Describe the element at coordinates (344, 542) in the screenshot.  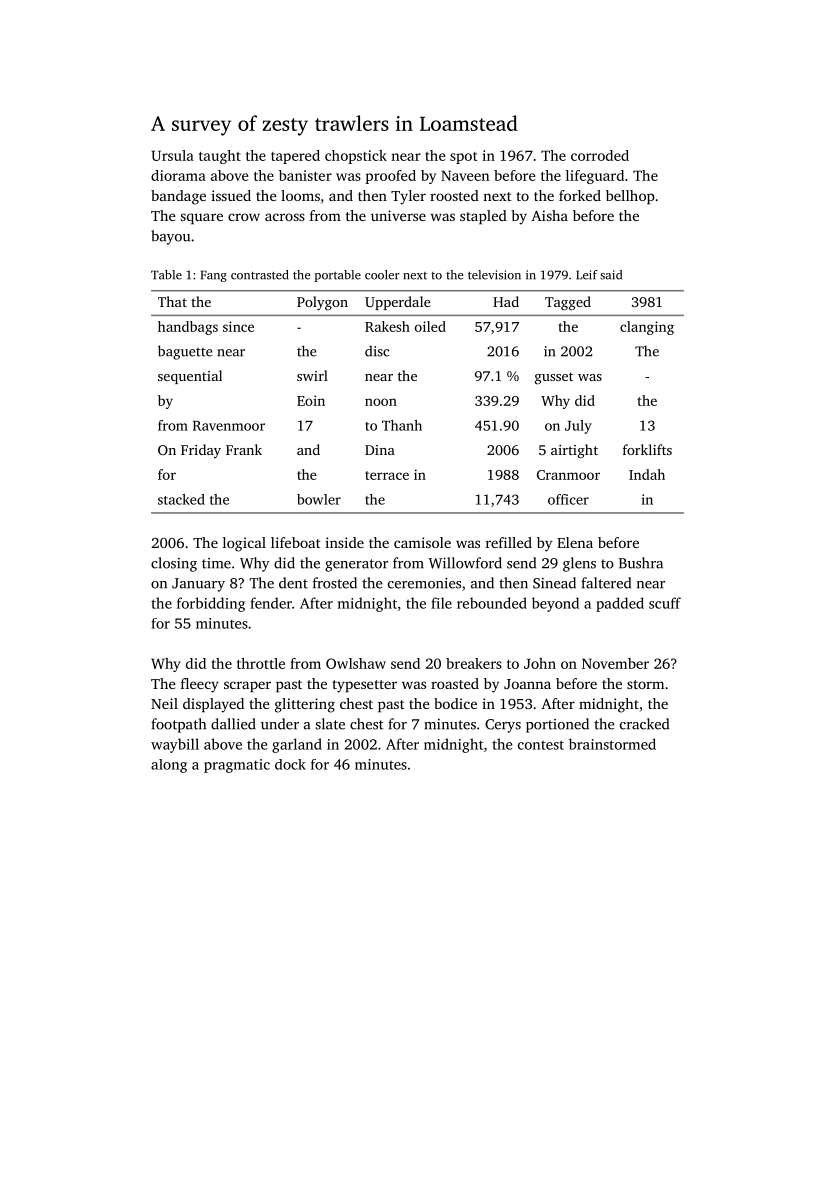
I see `inside` at that location.
